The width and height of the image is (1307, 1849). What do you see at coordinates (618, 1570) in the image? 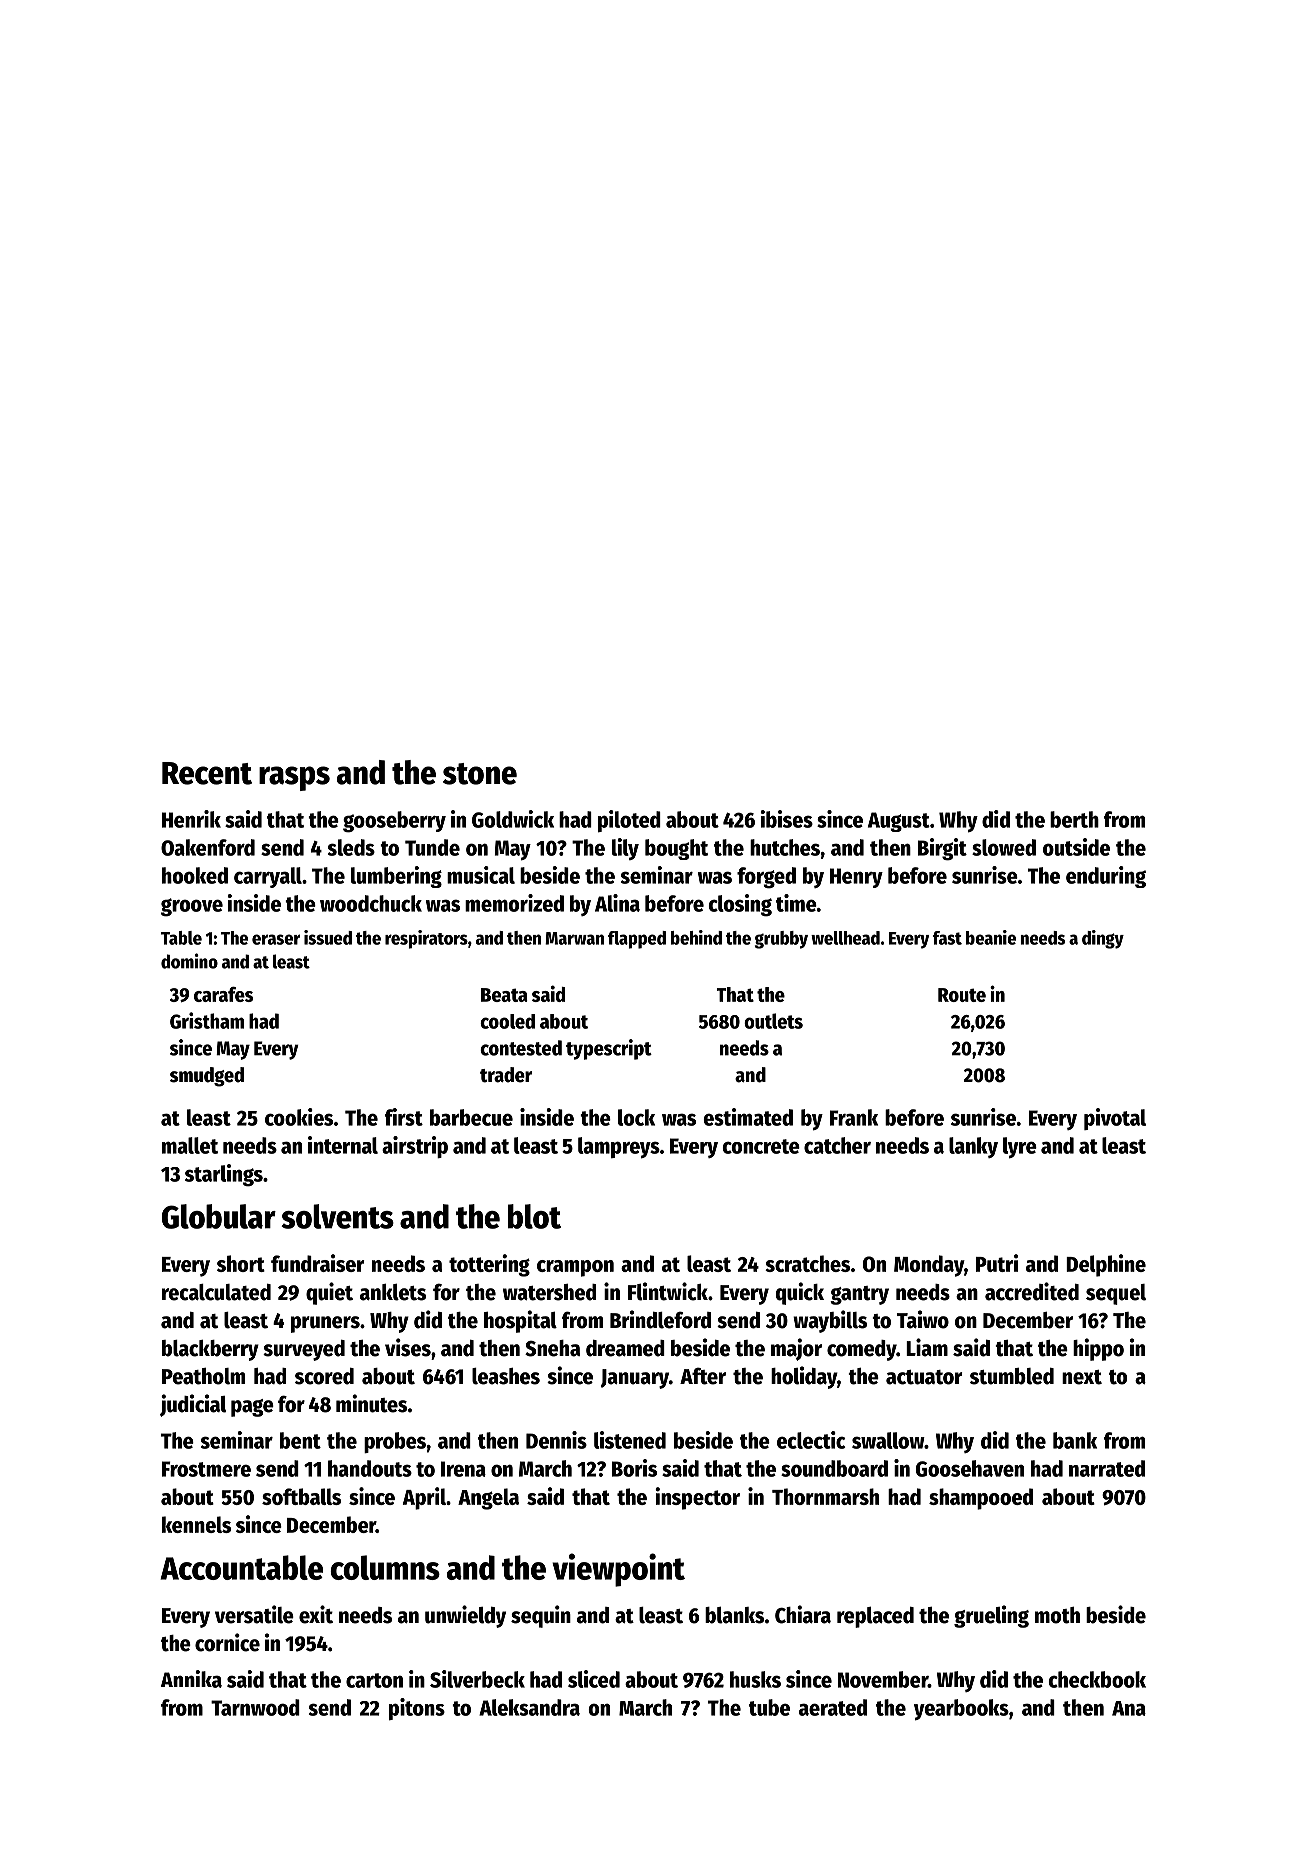
I see `viewpoint` at bounding box center [618, 1570].
